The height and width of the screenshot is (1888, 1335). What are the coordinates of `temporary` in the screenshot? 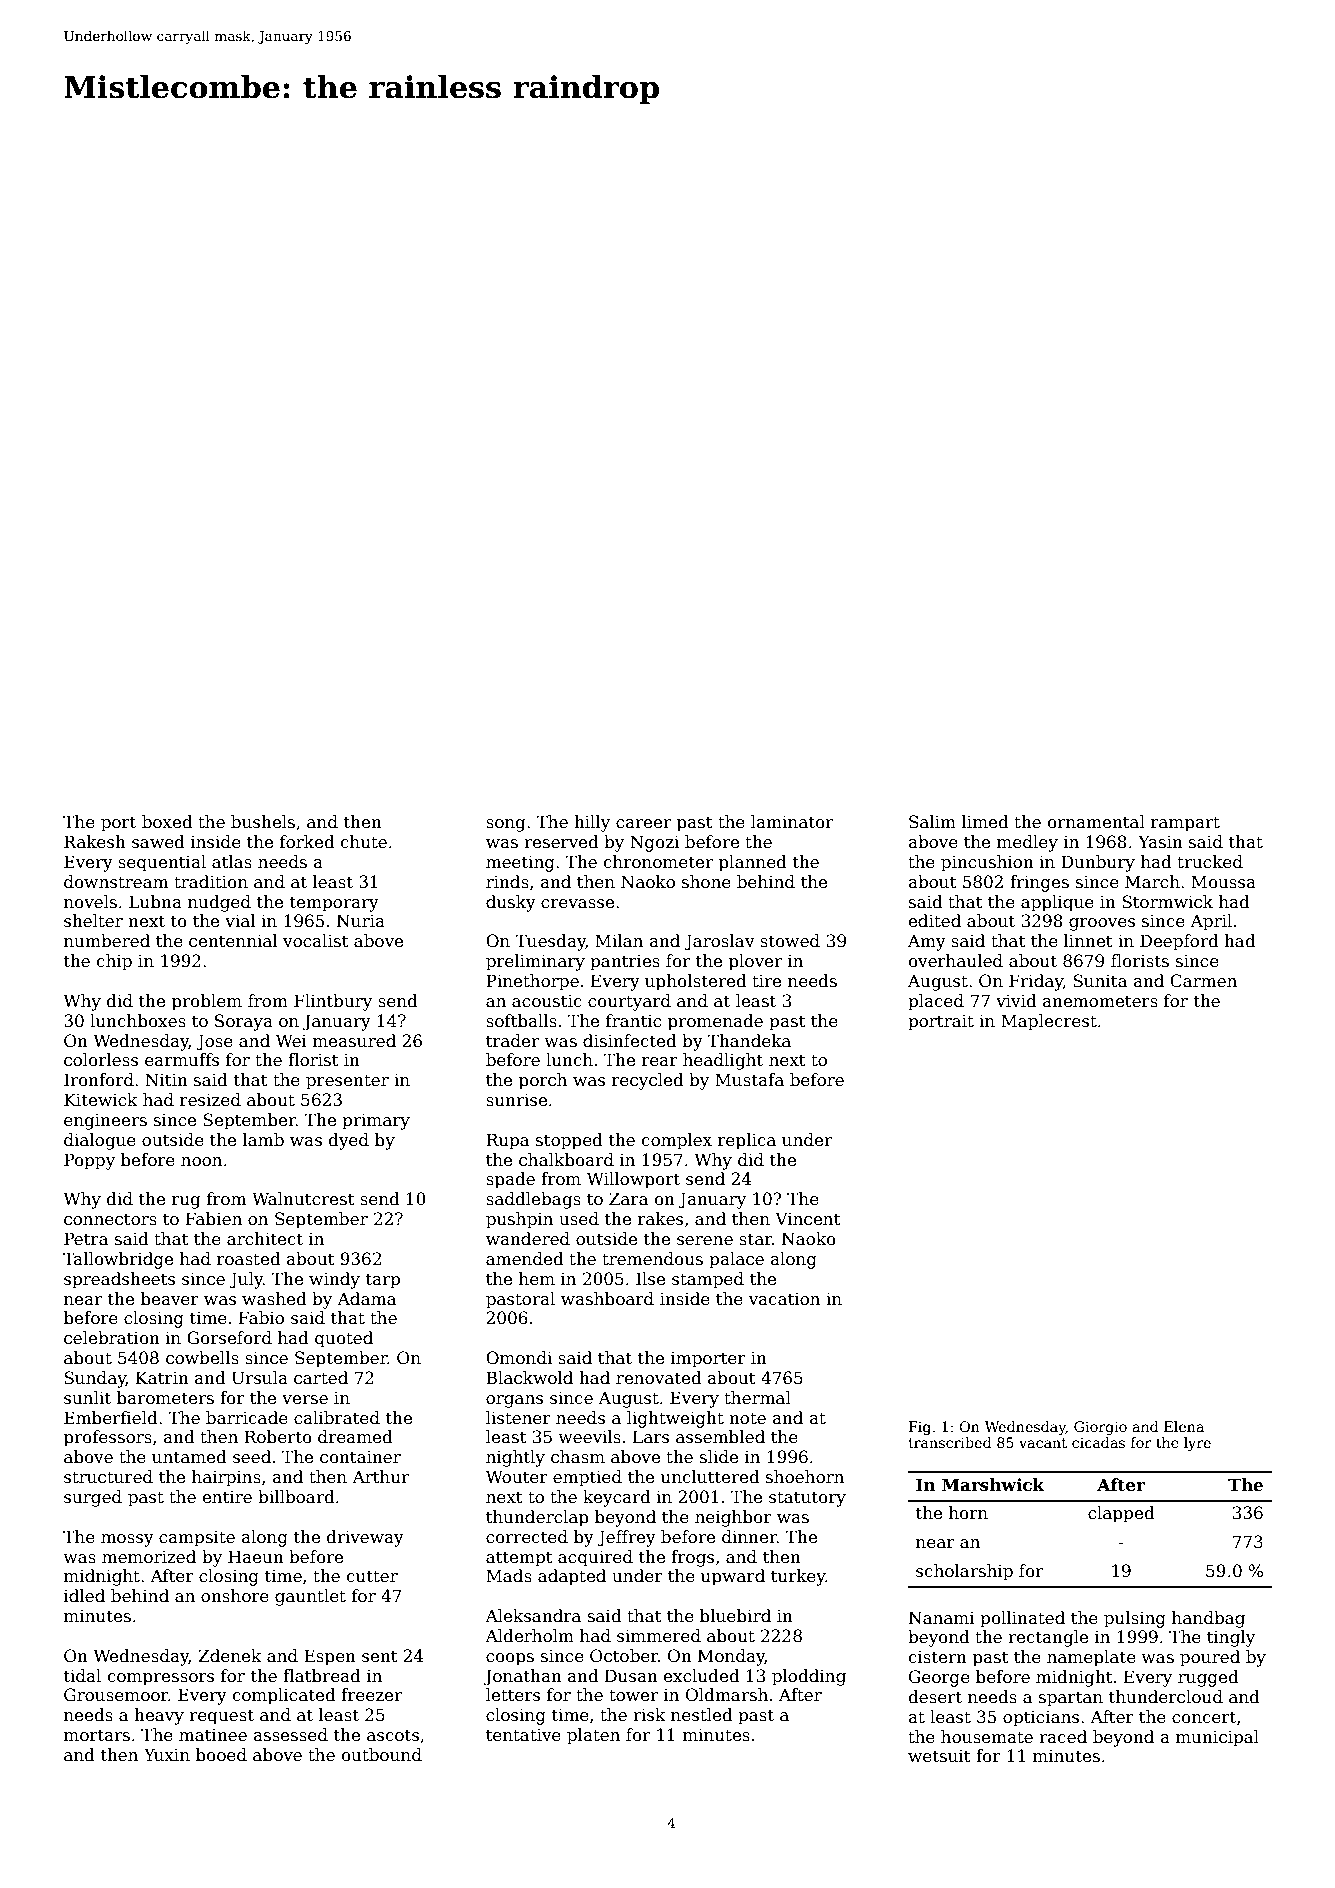 It's located at (334, 904).
